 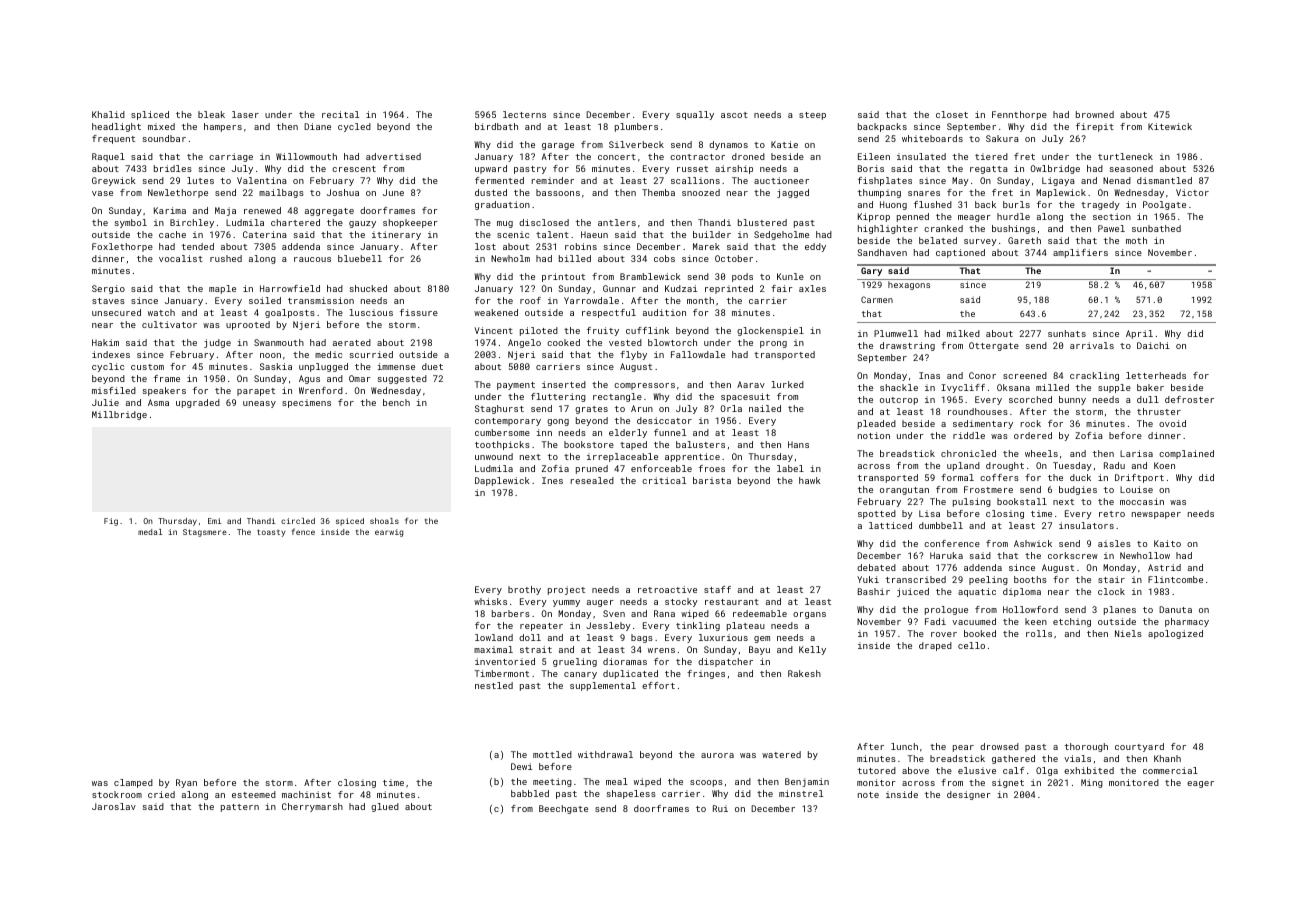 I want to click on Gareth, so click(x=1024, y=240).
